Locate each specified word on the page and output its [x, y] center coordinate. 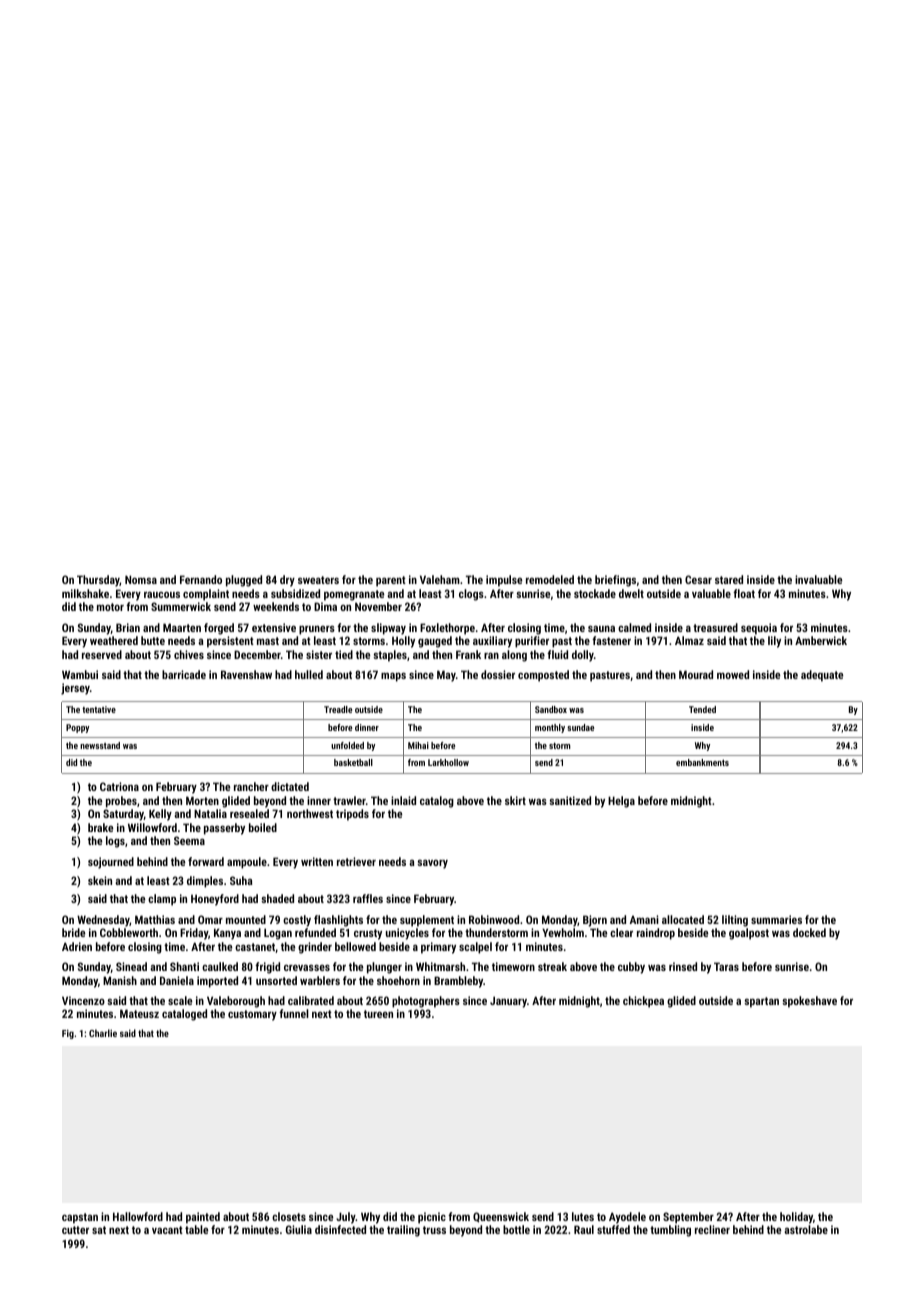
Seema [189, 840]
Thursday [98, 581]
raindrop [656, 934]
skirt [515, 800]
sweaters [318, 580]
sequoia [759, 629]
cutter [75, 1230]
